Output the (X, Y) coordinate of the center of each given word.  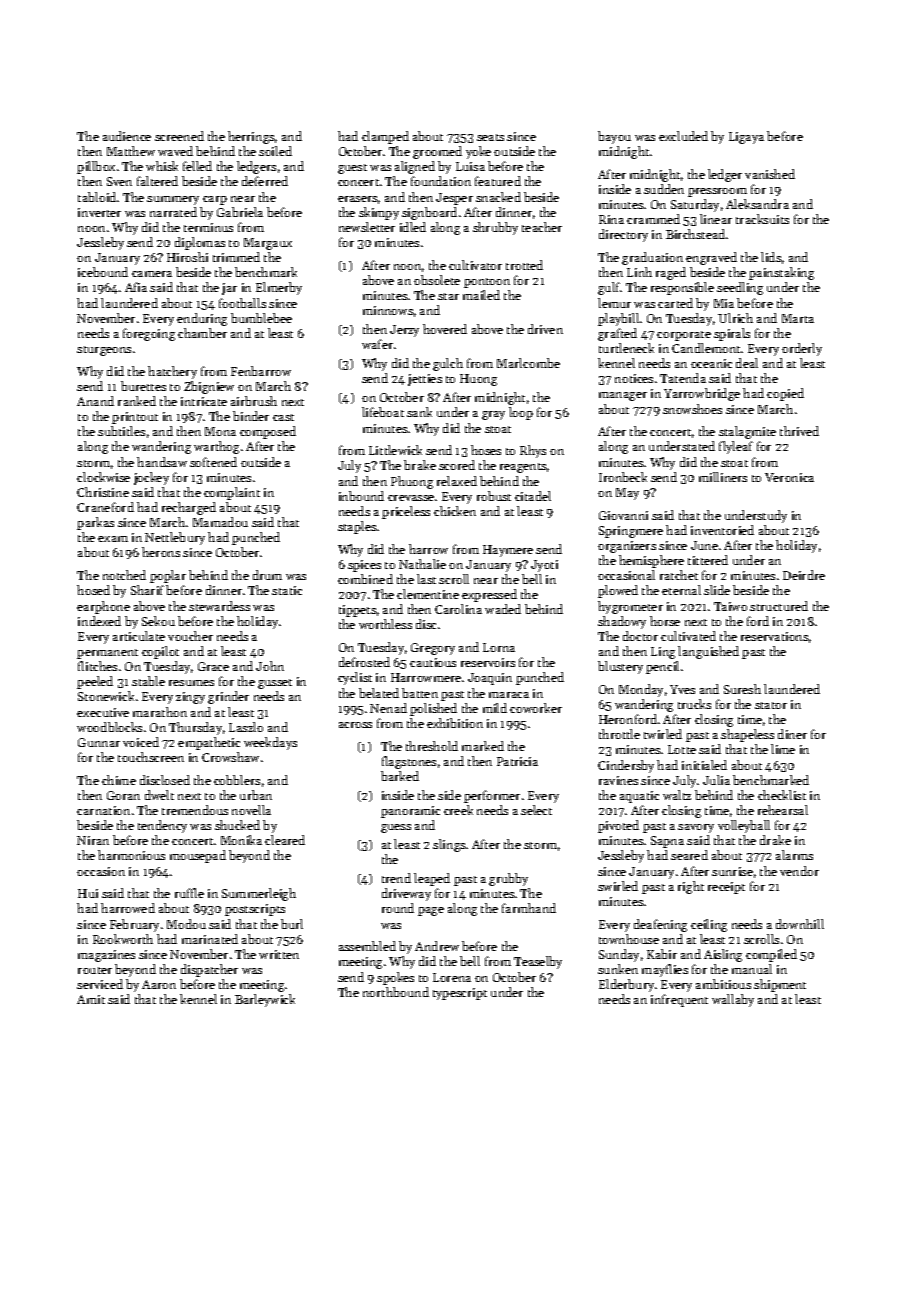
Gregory (433, 649)
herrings (251, 137)
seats (490, 137)
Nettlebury (175, 538)
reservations (774, 636)
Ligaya (746, 138)
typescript (460, 994)
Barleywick (265, 1000)
